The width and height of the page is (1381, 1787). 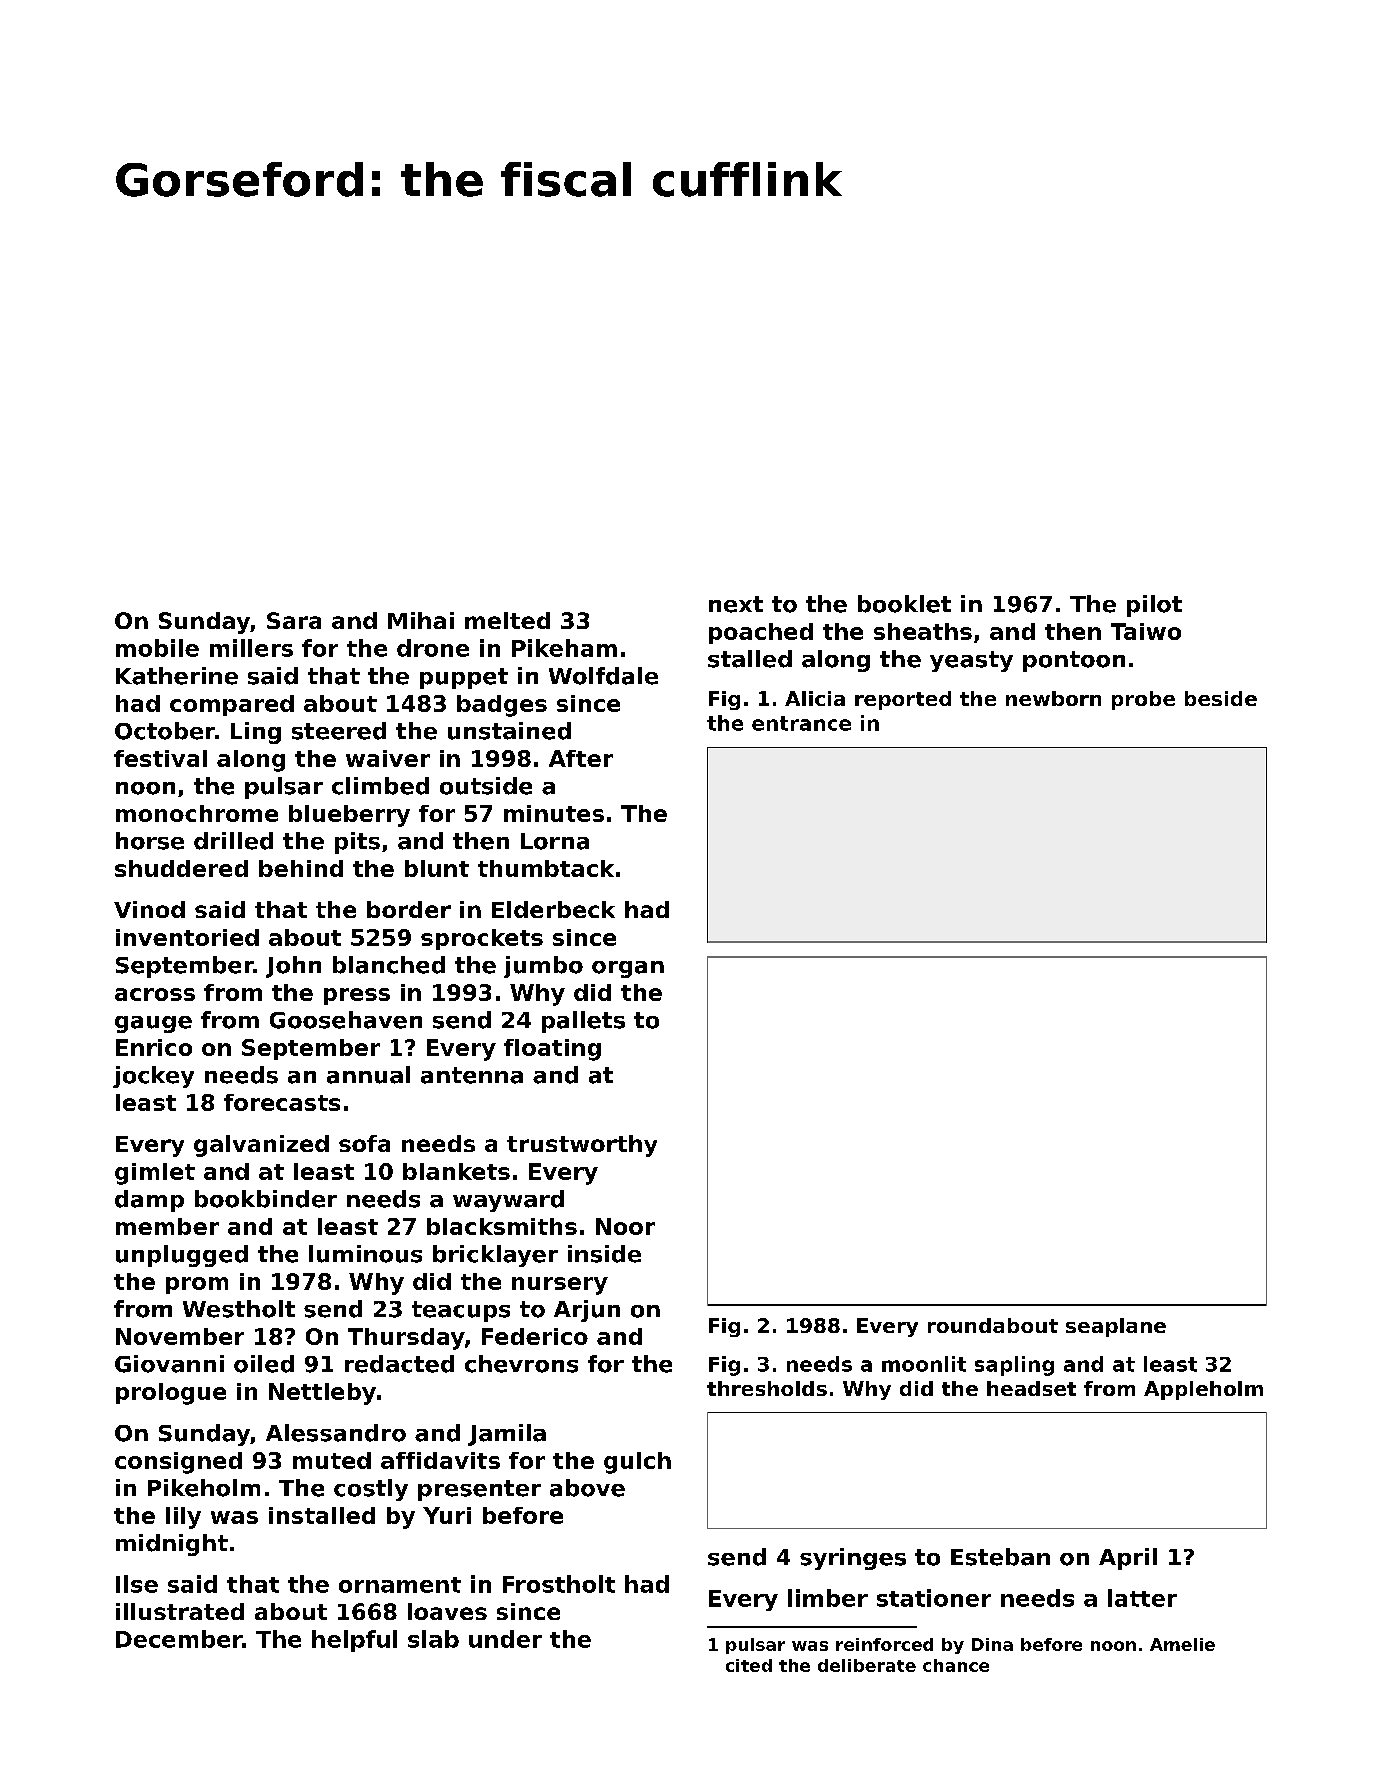 I want to click on headset, so click(x=1031, y=1388).
